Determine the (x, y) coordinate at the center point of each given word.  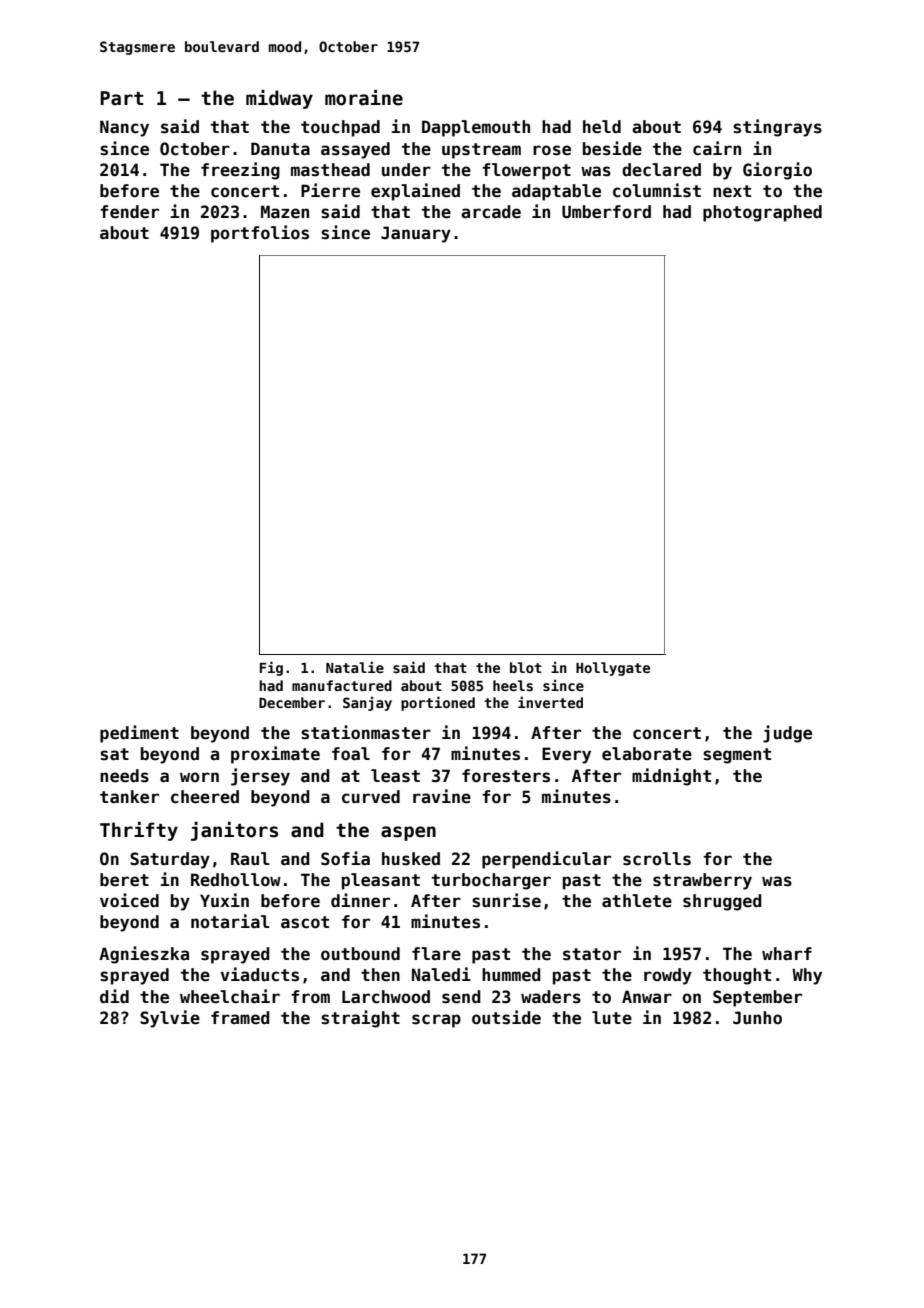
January (416, 234)
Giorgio (777, 171)
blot (526, 667)
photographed (762, 213)
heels (513, 685)
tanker (129, 797)
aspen (408, 833)
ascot (305, 922)
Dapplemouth (476, 128)
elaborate (647, 754)
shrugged (722, 902)
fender (129, 212)
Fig (271, 668)
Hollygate (613, 669)
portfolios (260, 234)
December (292, 702)
